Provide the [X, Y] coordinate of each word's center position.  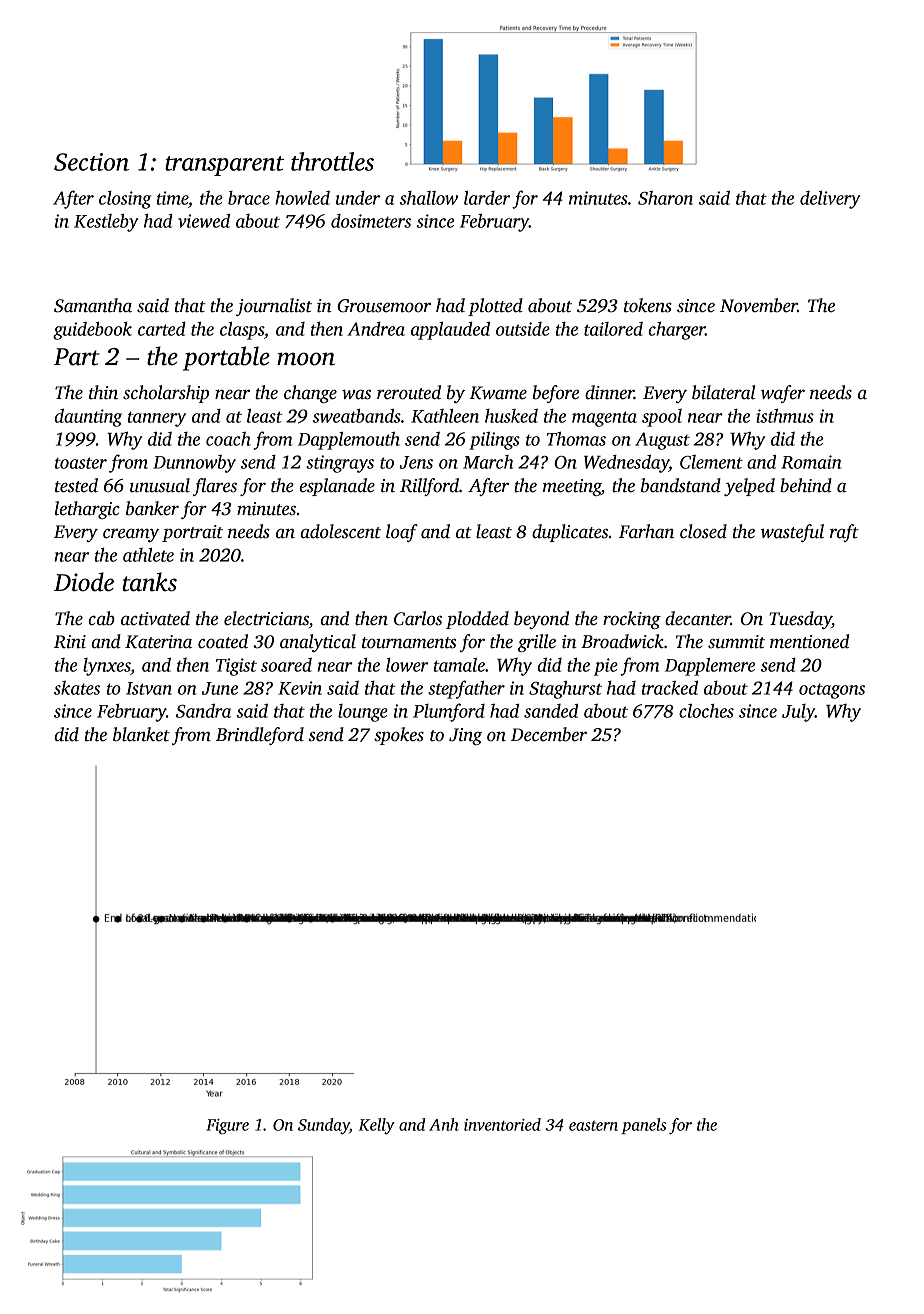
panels [643, 1126]
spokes [399, 736]
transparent [224, 166]
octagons [832, 691]
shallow [429, 198]
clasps [242, 331]
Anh [444, 1124]
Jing [465, 736]
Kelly [377, 1126]
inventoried [502, 1124]
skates [77, 688]
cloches [706, 711]
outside [523, 329]
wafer [783, 394]
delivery [830, 200]
